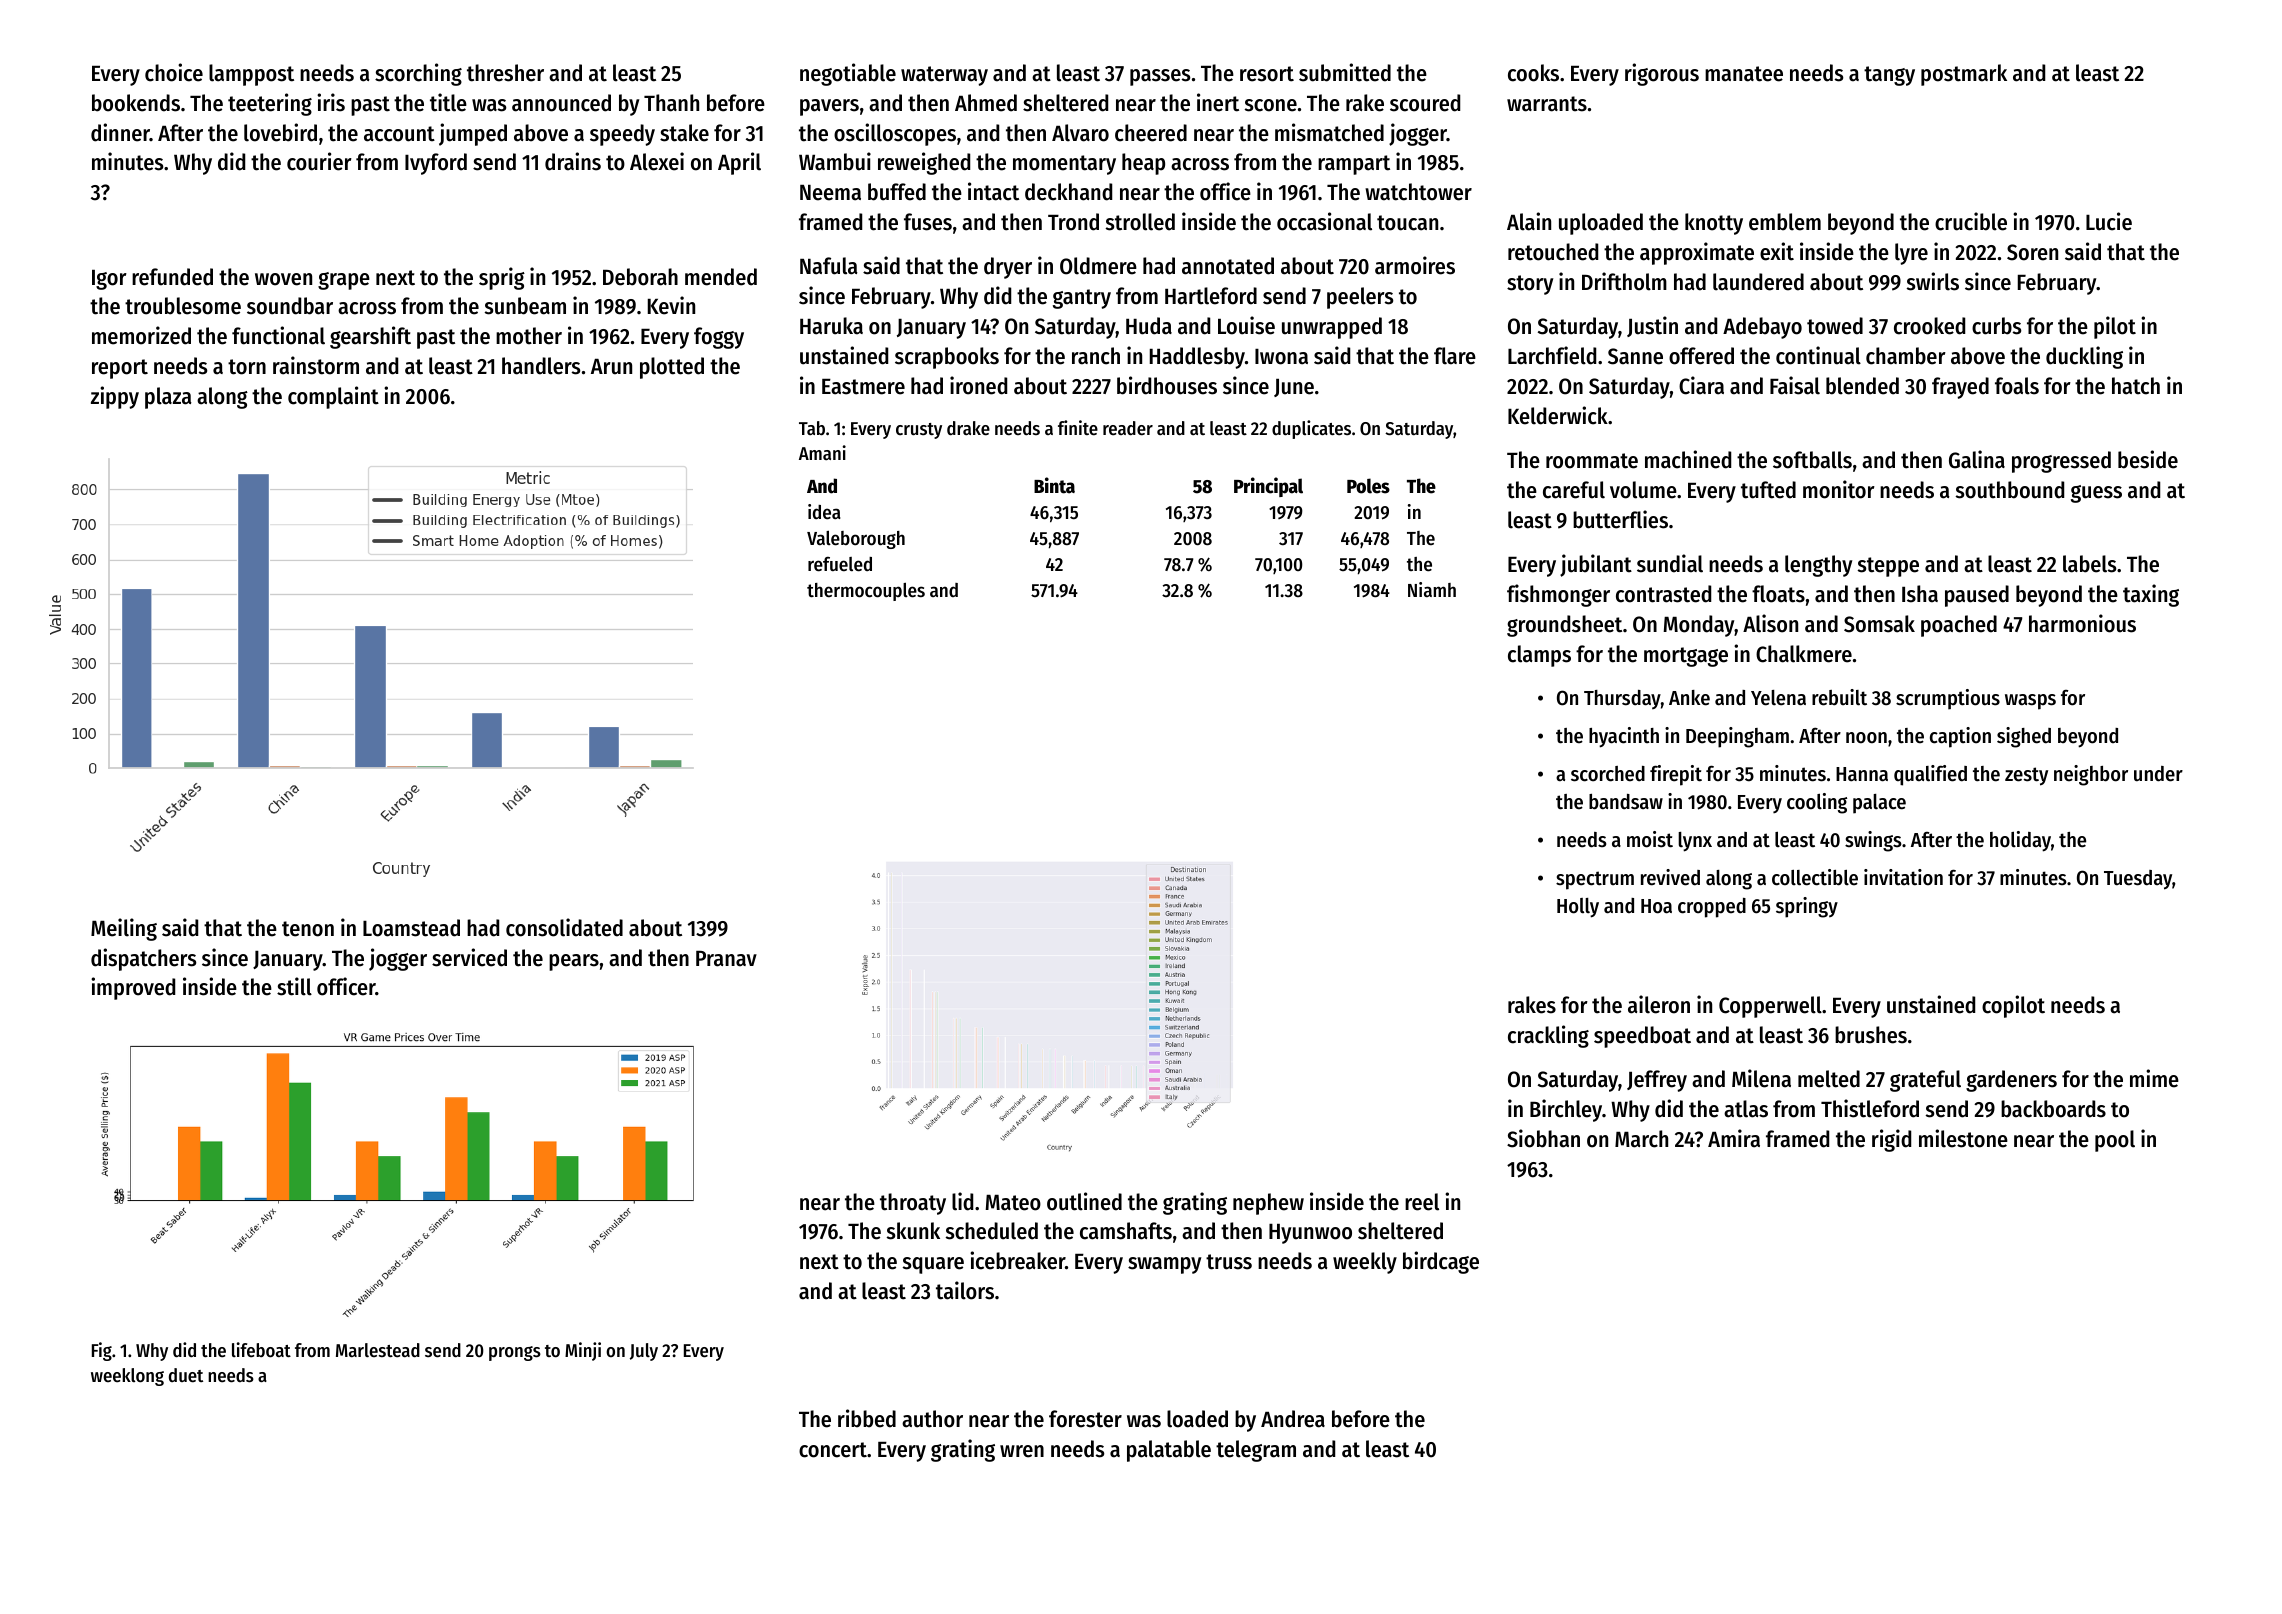 The image size is (2282, 1614). What do you see at coordinates (831, 326) in the image?
I see `Haruka` at bounding box center [831, 326].
